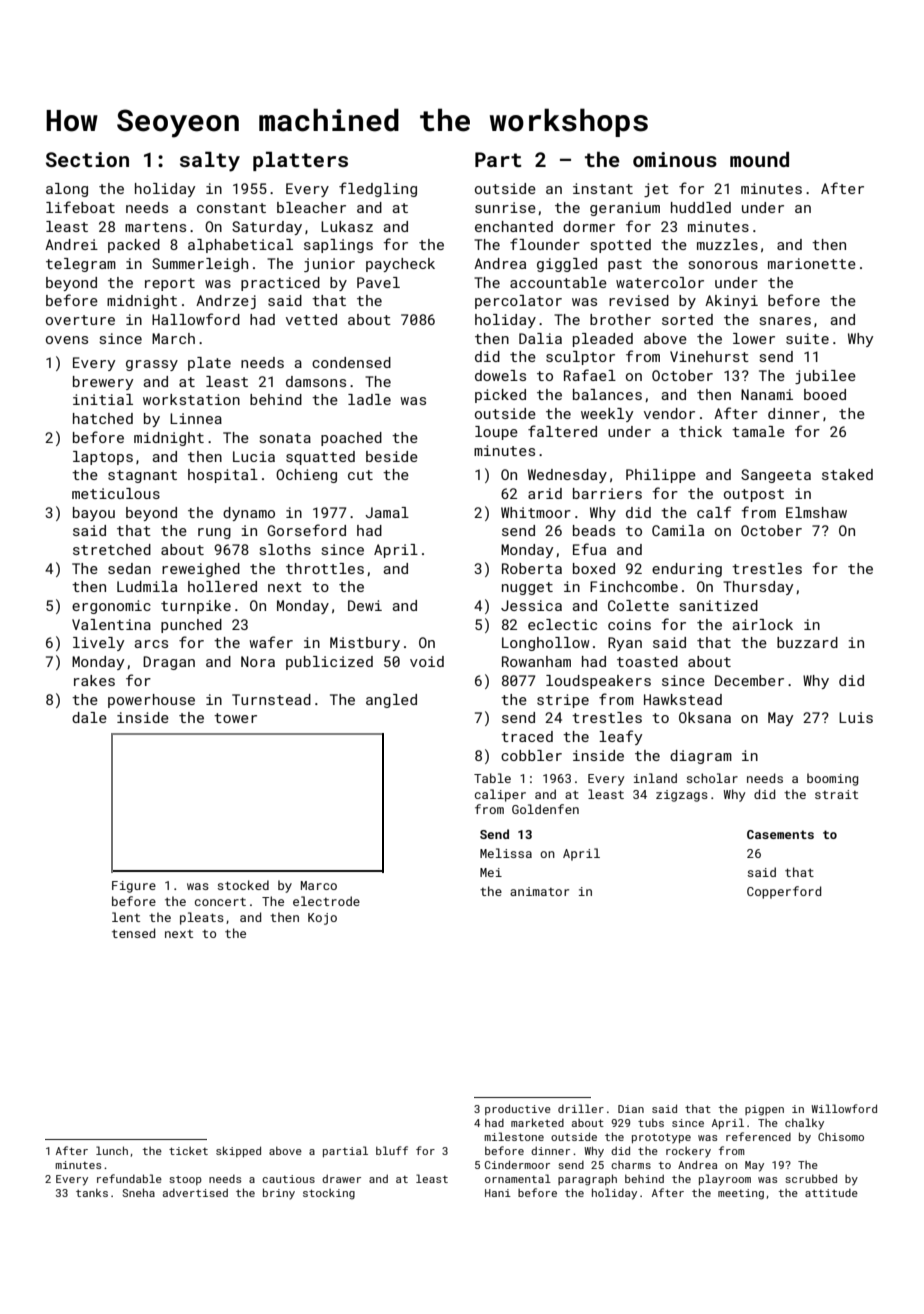 This screenshot has width=924, height=1314. Describe the element at coordinates (155, 227) in the screenshot. I see `martens` at that location.
